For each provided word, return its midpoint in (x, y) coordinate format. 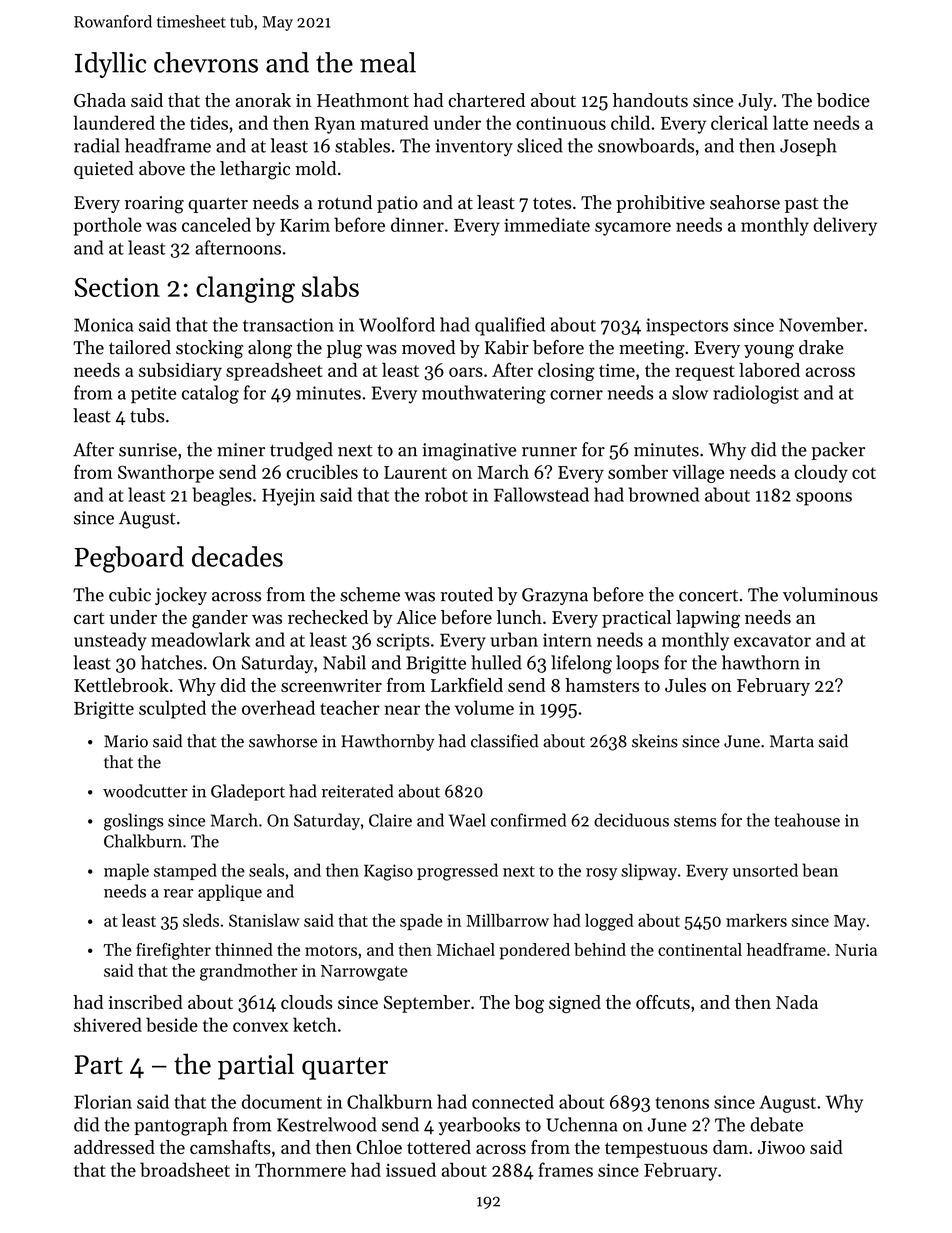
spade (421, 922)
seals (266, 870)
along (270, 349)
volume (484, 707)
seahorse (745, 202)
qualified (510, 326)
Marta (792, 741)
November (821, 324)
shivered (108, 1024)
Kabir (507, 347)
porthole (107, 226)
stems (695, 821)
